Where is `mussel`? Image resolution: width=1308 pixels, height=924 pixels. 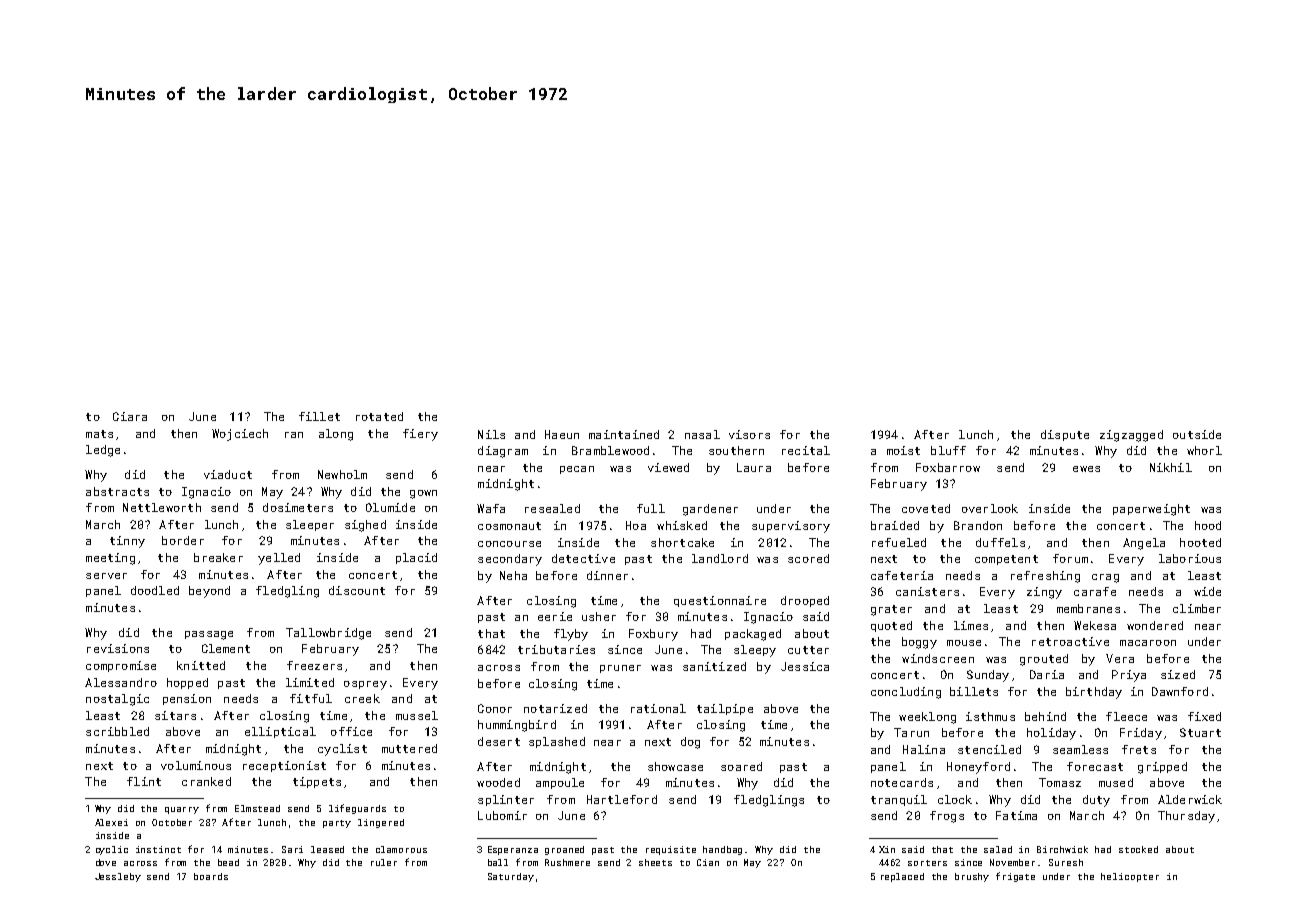 mussel is located at coordinates (417, 715).
